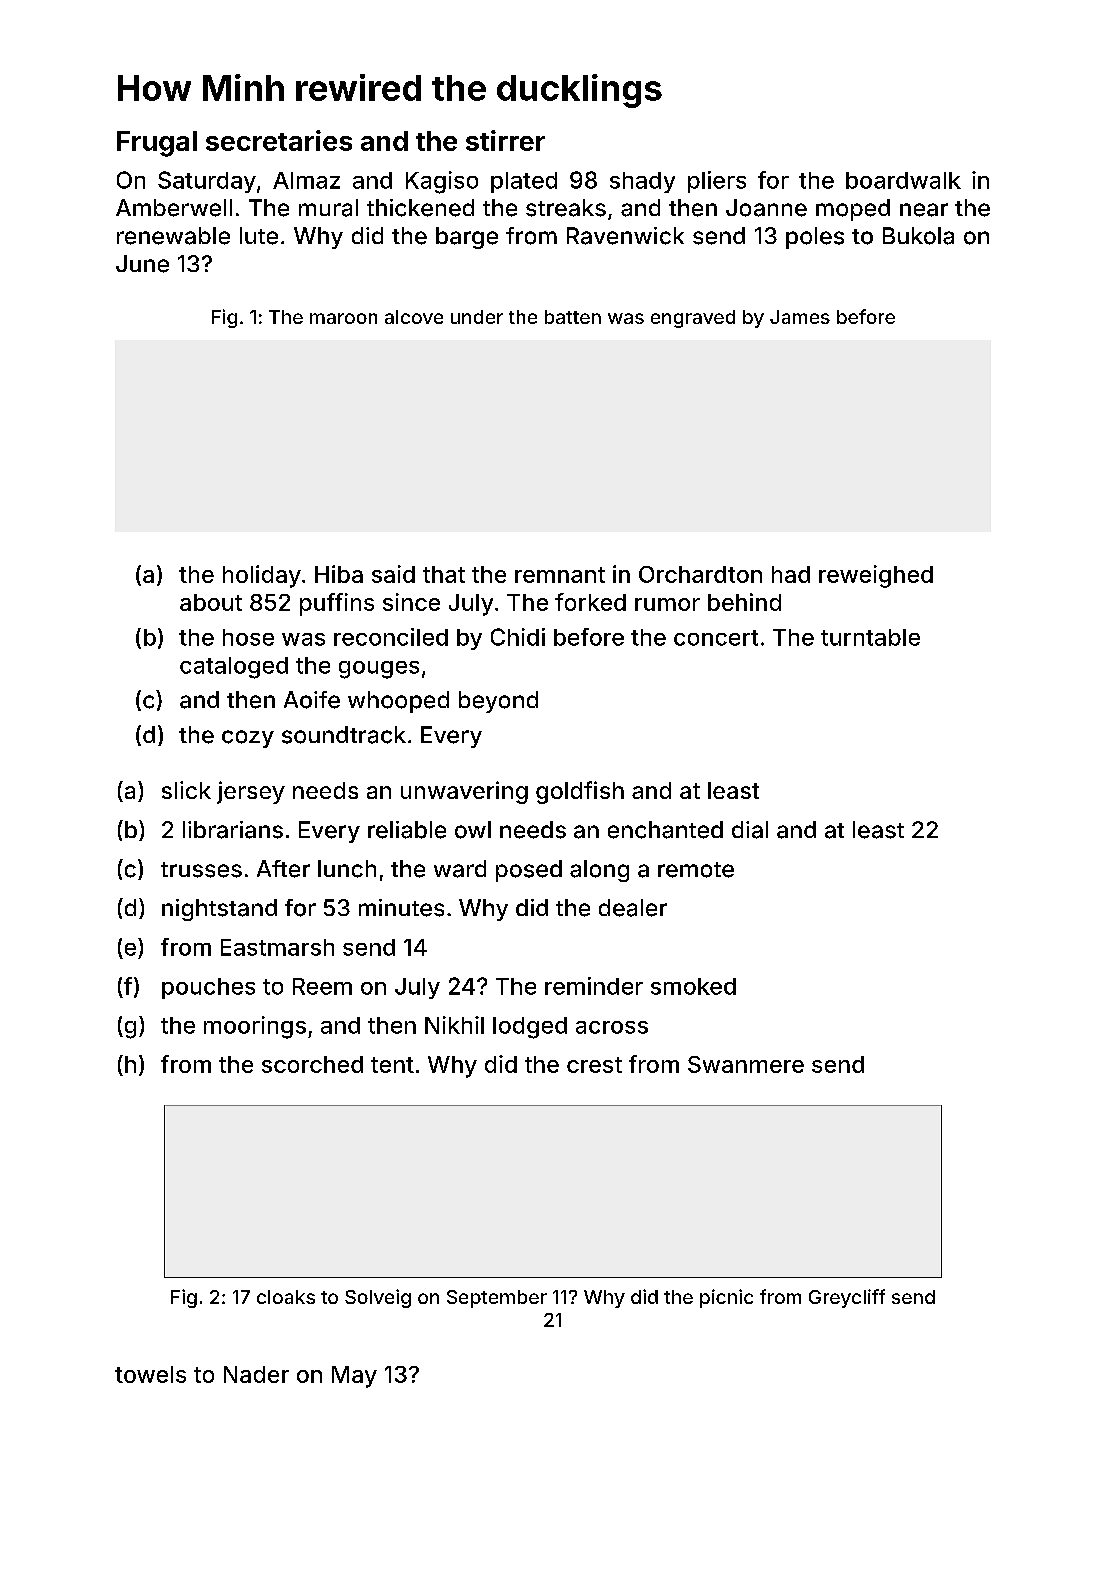  Describe the element at coordinates (354, 1377) in the screenshot. I see `May` at that location.
